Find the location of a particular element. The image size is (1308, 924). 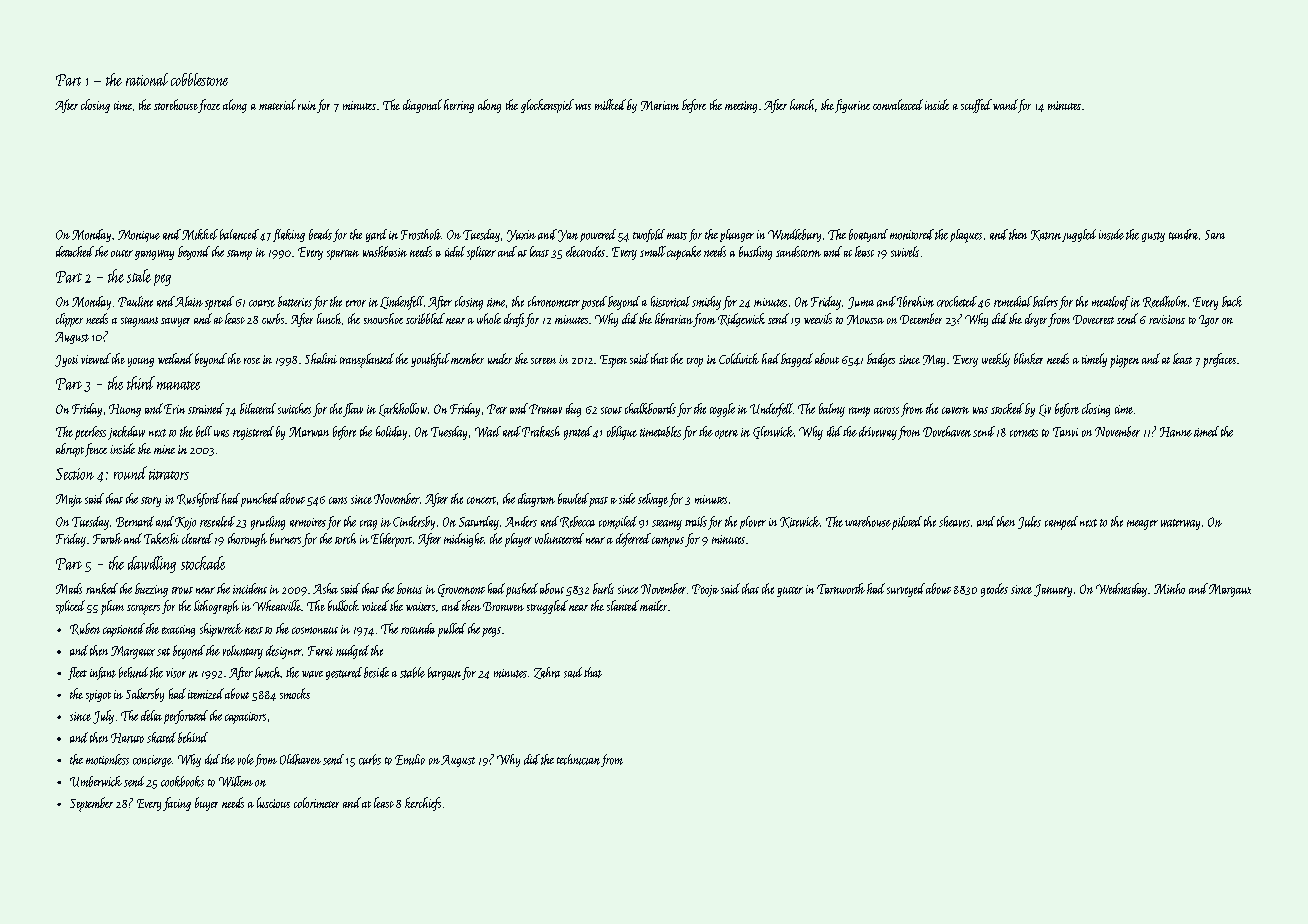

Emilio is located at coordinates (410, 759).
